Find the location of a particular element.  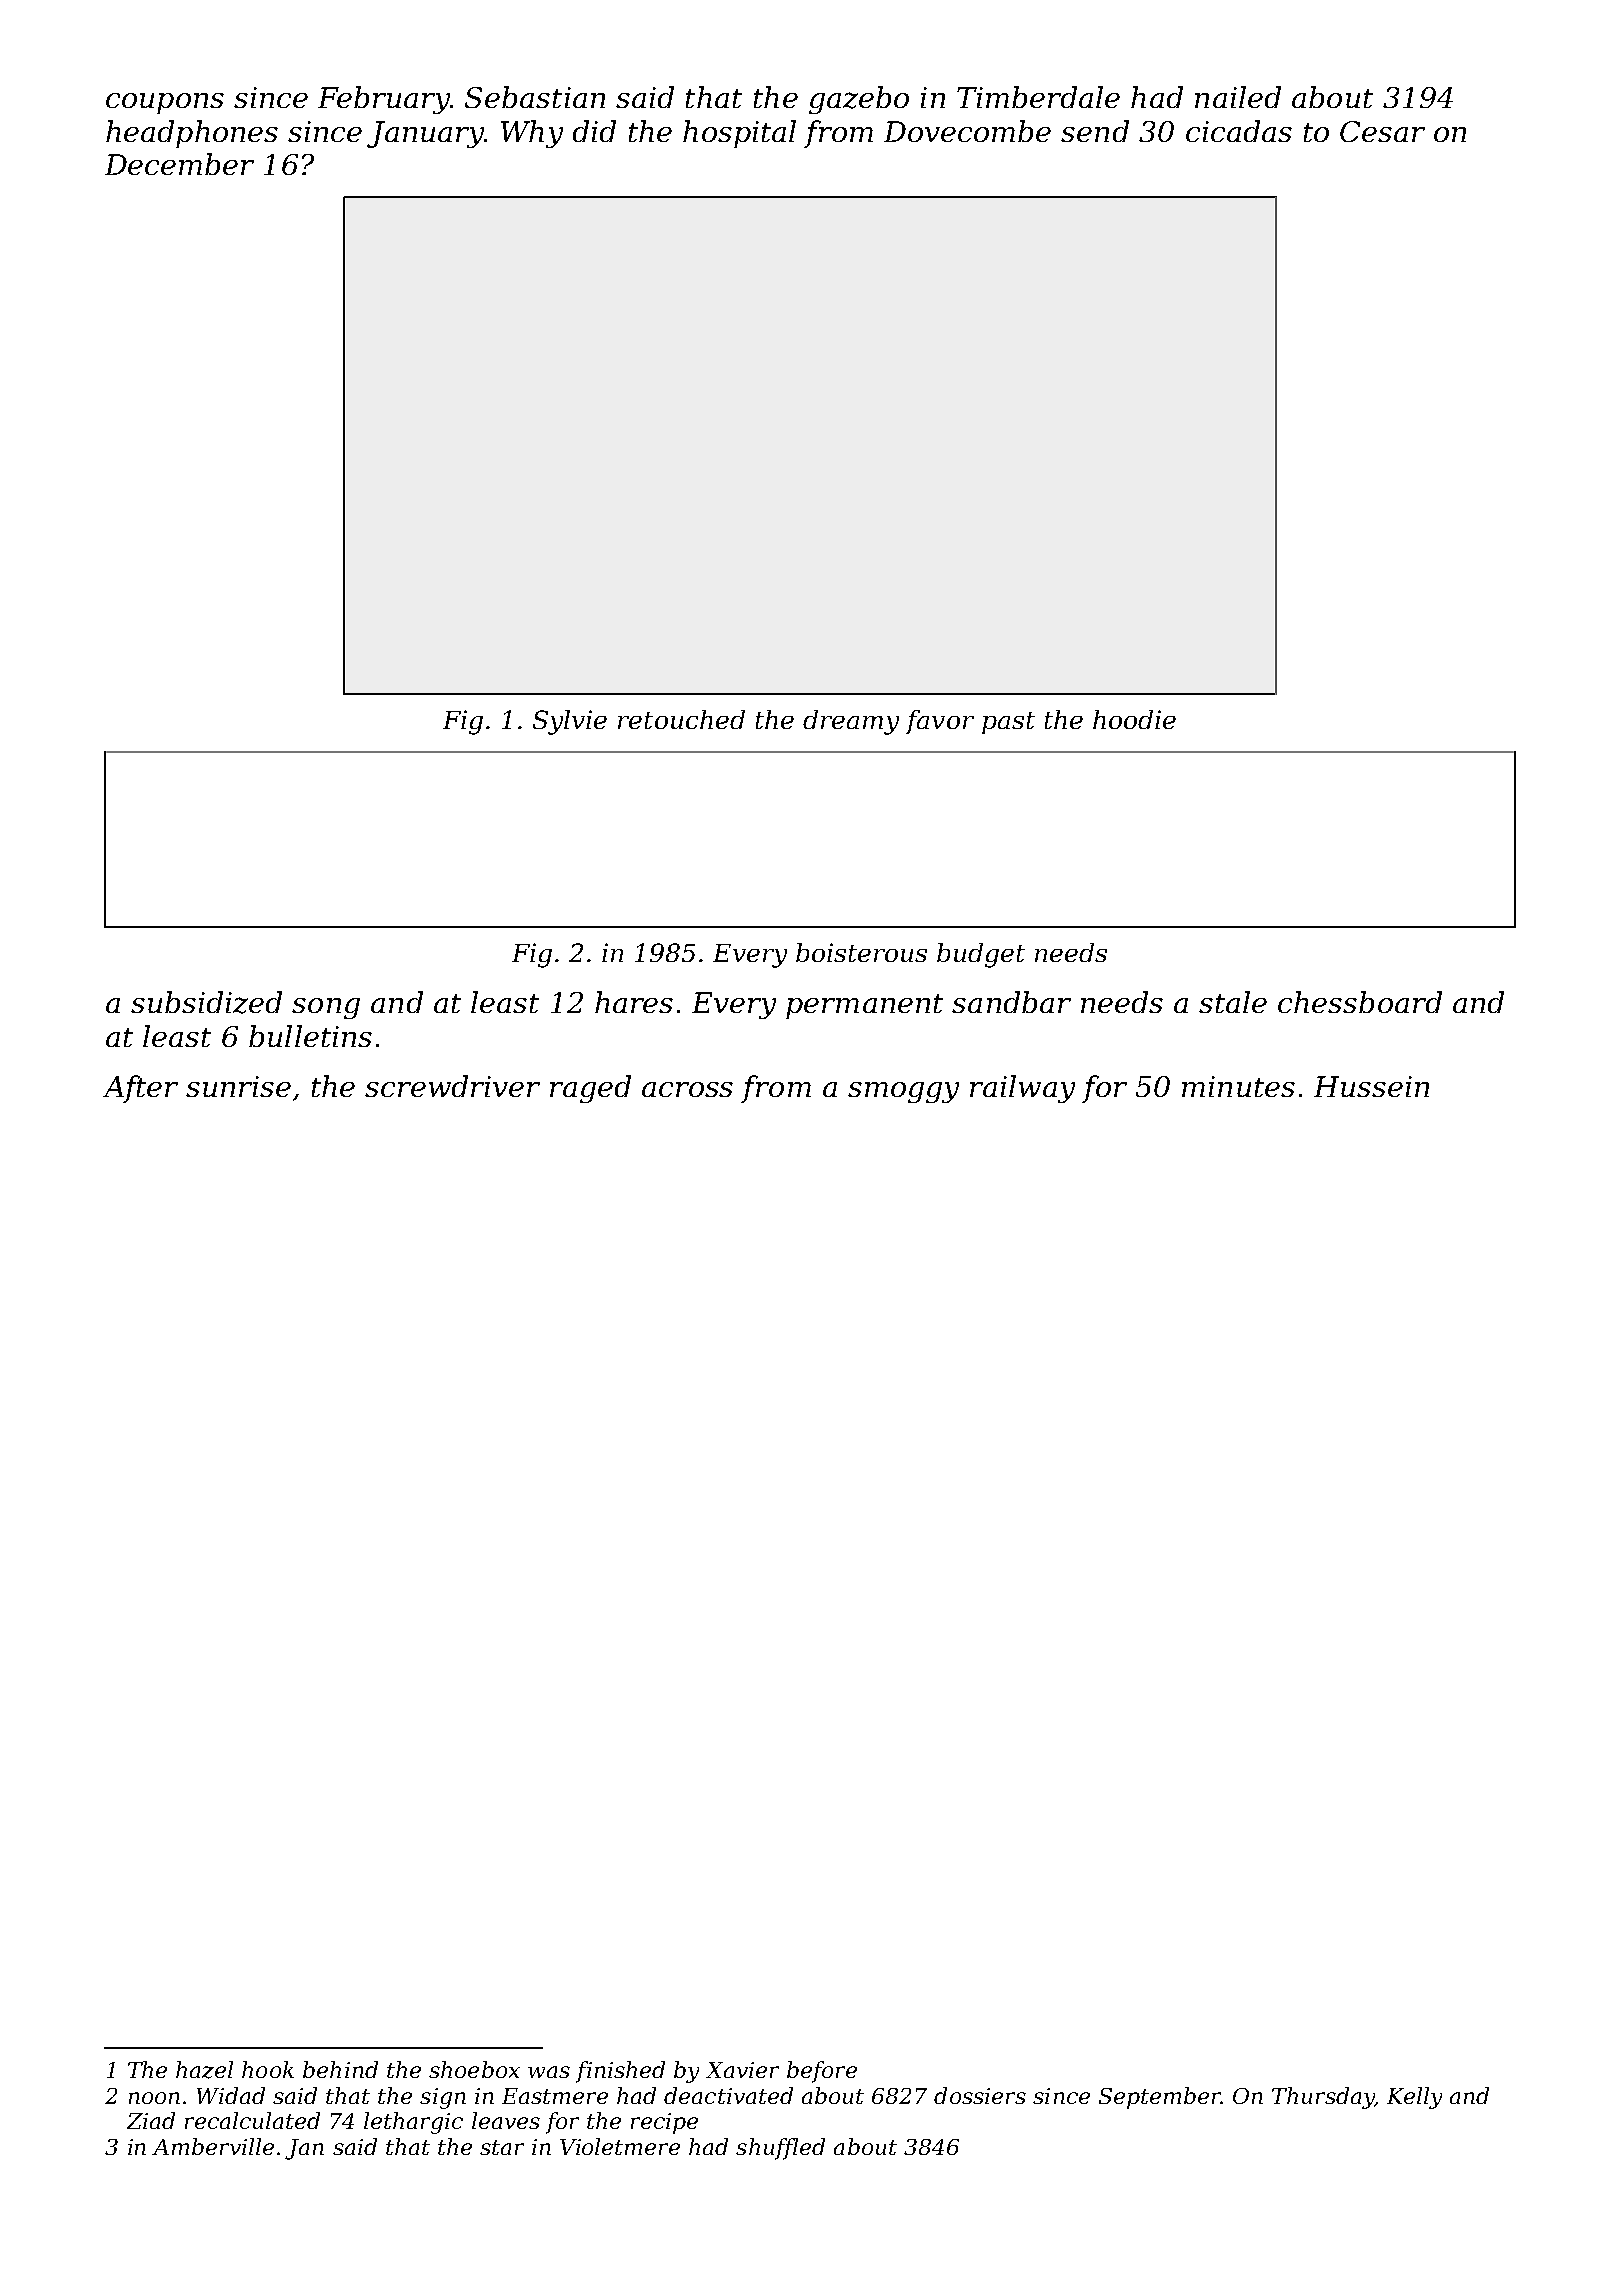

sunrise is located at coordinates (238, 1086).
